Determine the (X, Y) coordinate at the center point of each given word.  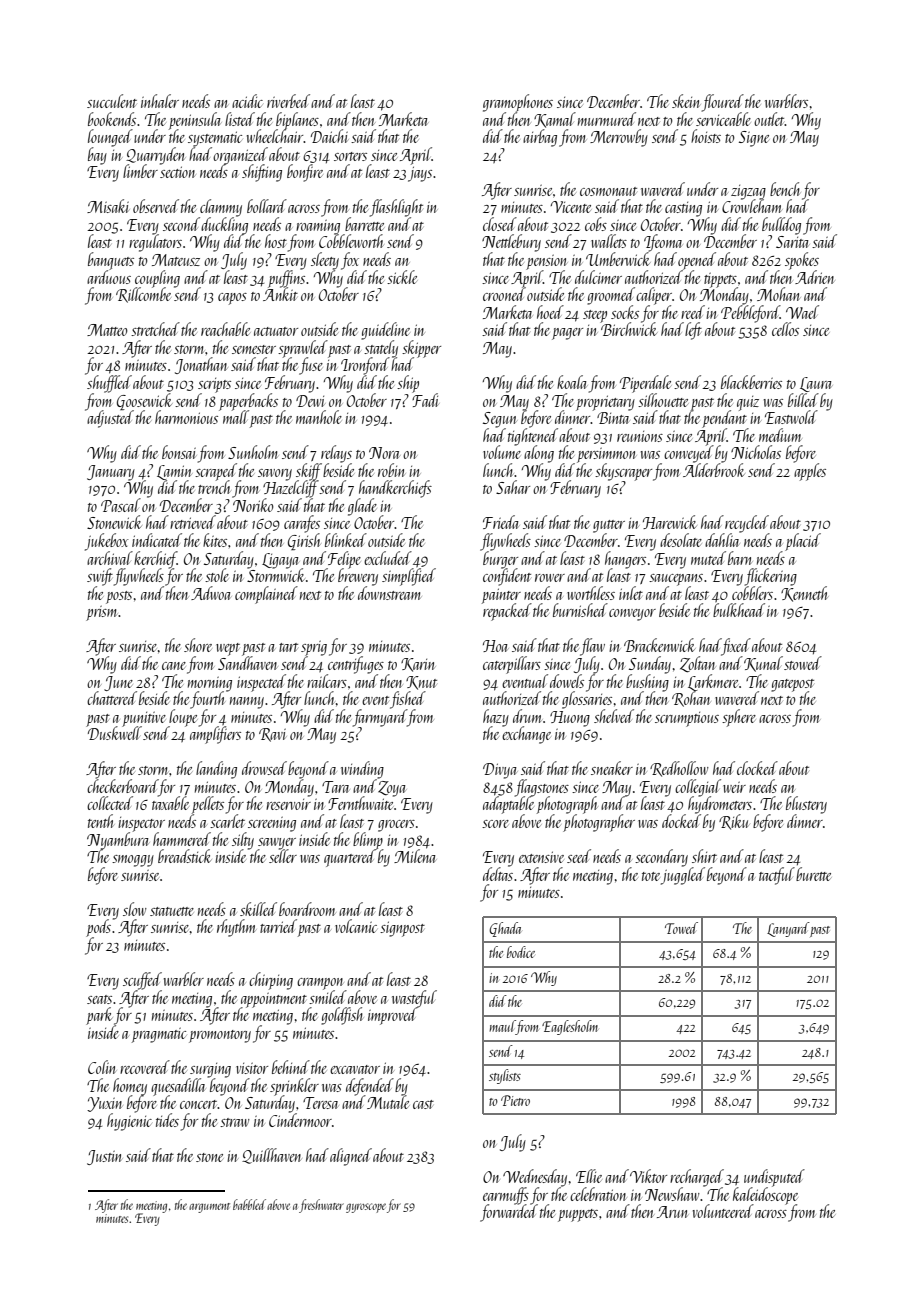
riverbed (288, 101)
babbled (249, 1204)
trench (214, 487)
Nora (384, 453)
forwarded (509, 1213)
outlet (769, 119)
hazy (496, 717)
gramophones (518, 103)
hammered (182, 839)
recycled (747, 524)
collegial (698, 788)
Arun (672, 1212)
